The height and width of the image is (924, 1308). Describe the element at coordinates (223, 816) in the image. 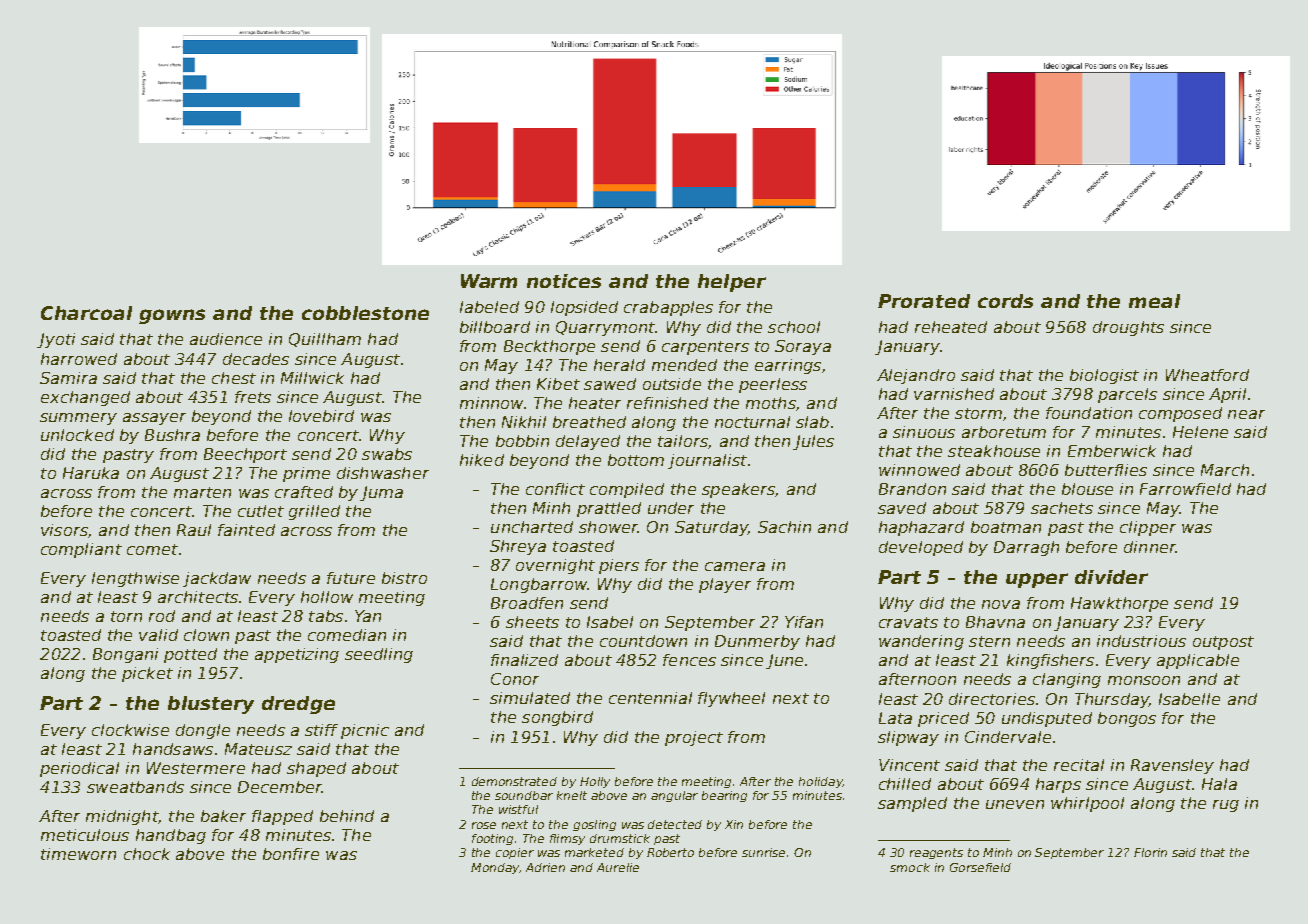

I see `baker` at that location.
